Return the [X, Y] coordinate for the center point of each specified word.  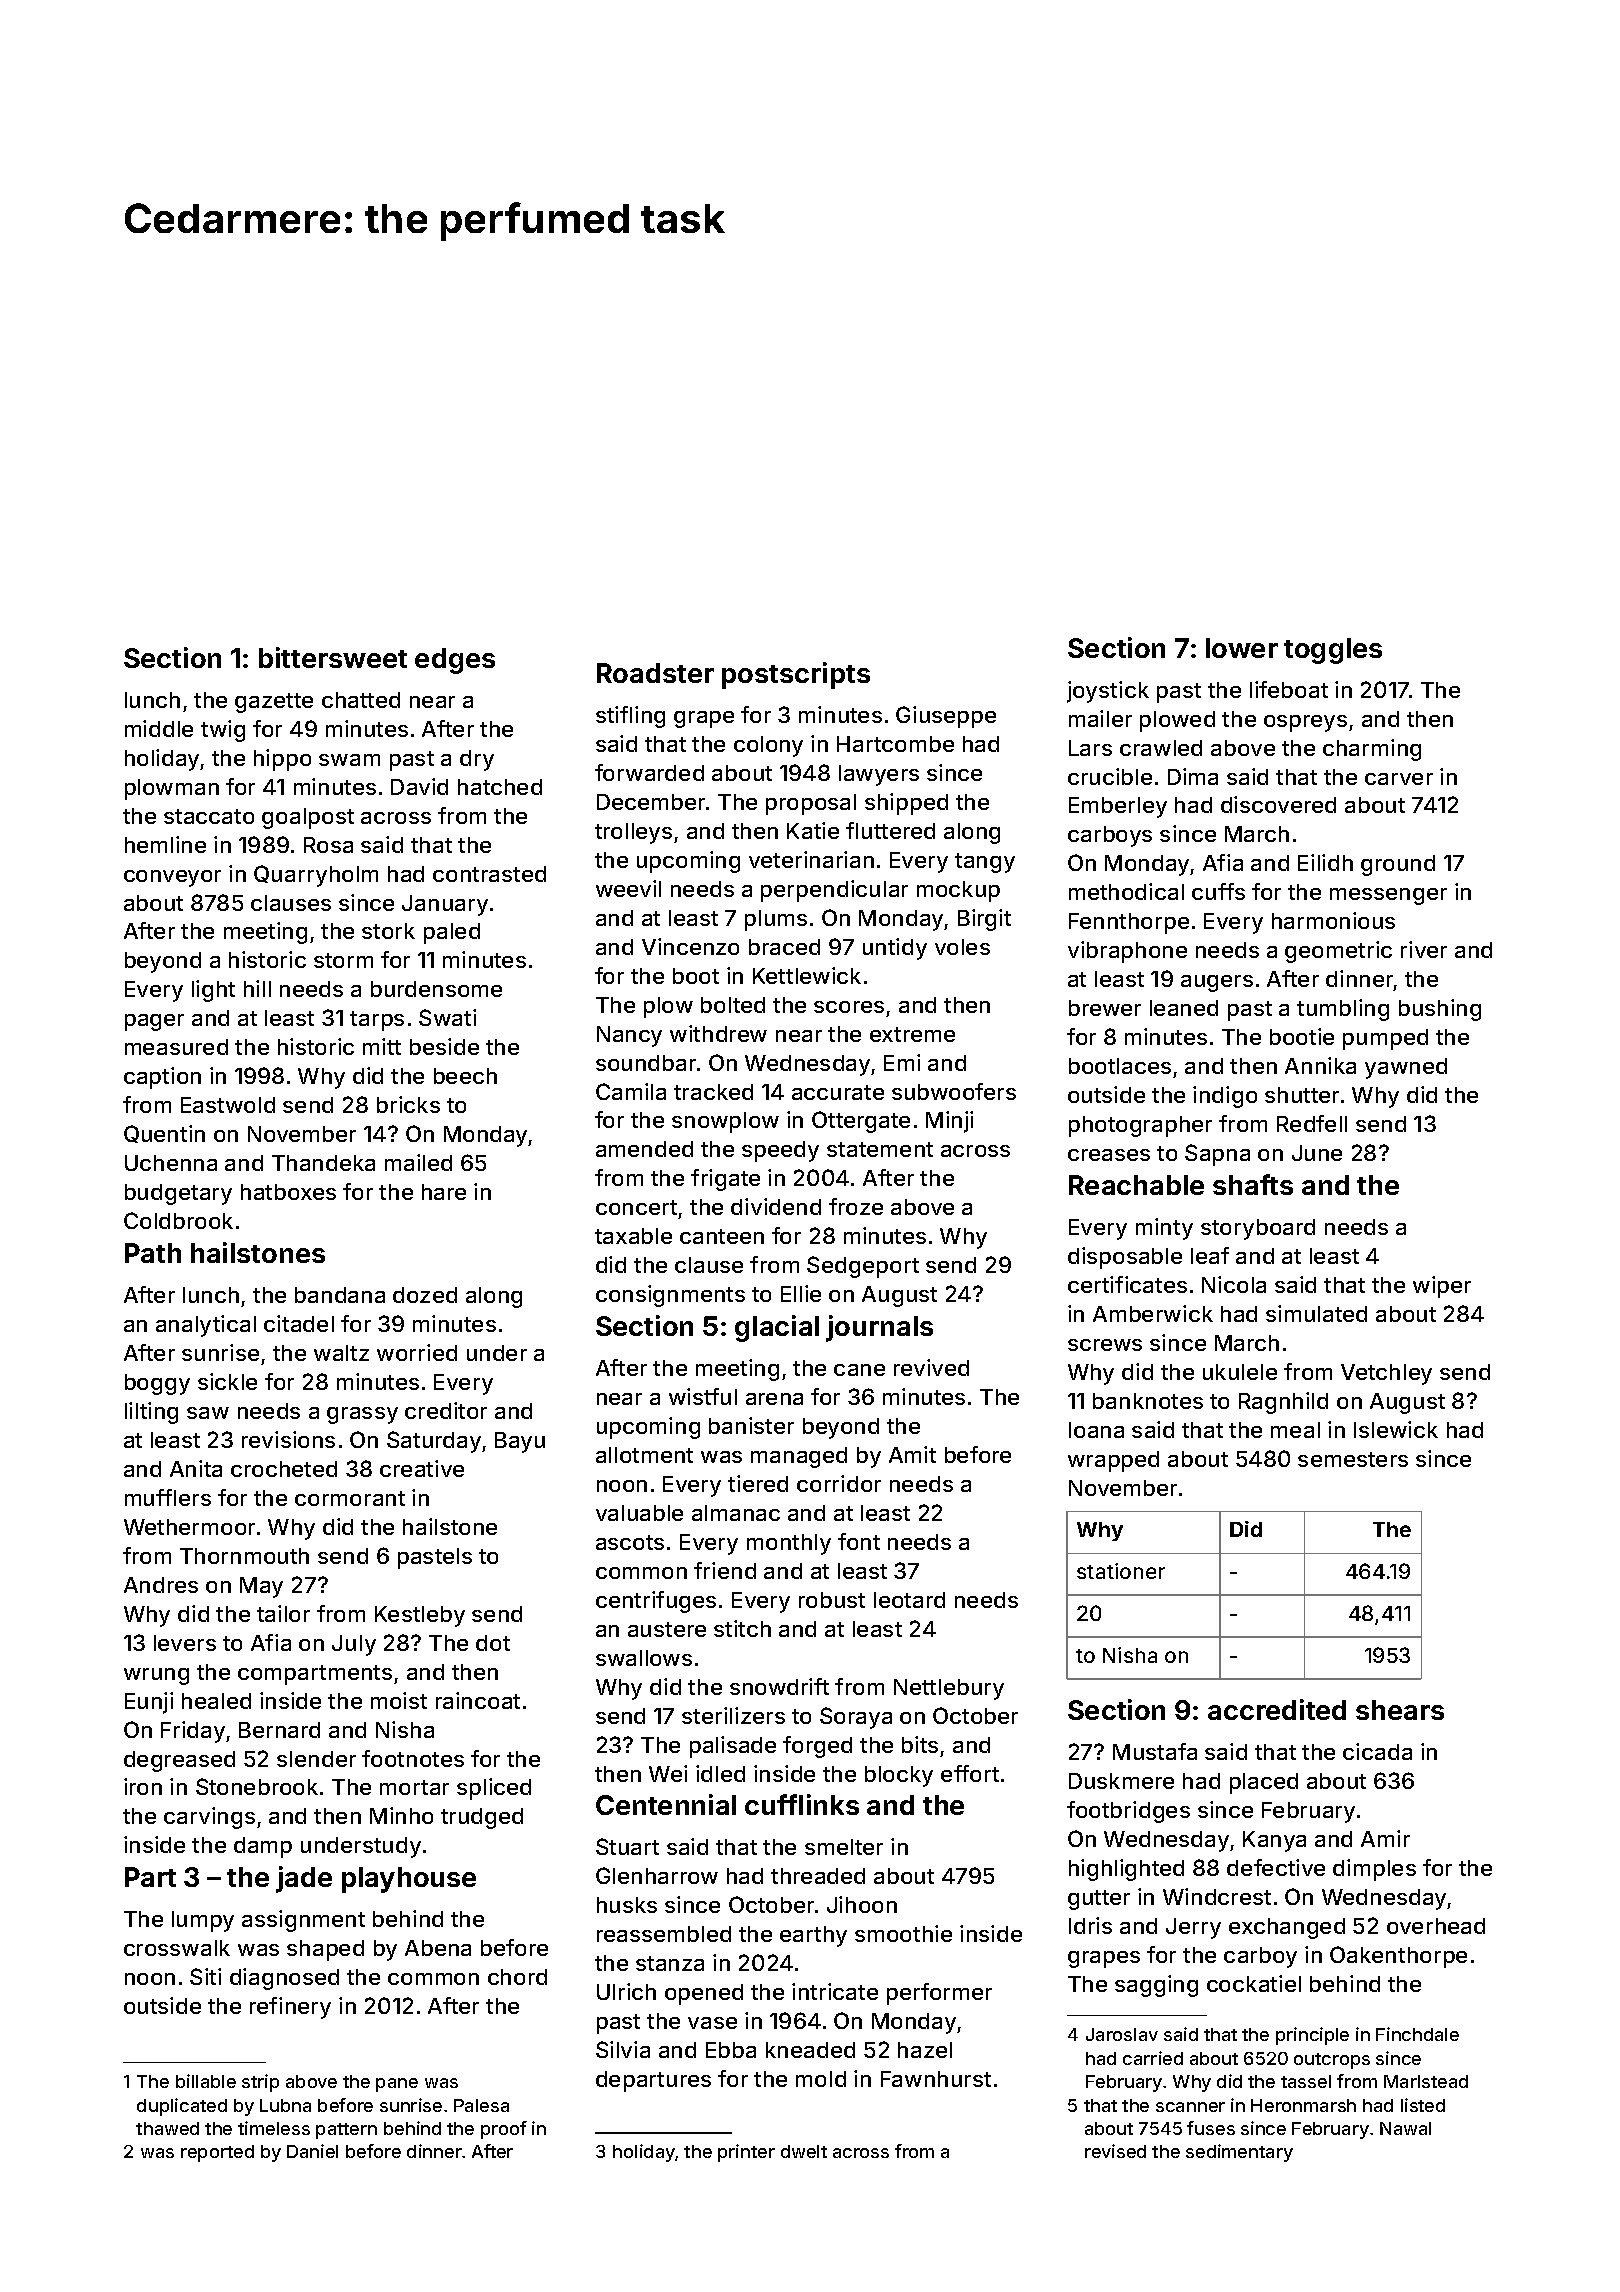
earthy [813, 1936]
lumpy [203, 1921]
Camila [631, 1091]
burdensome [436, 989]
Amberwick [1153, 1313]
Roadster [655, 673]
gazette [274, 703]
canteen [722, 1236]
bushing [1440, 1010]
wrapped [1113, 1461]
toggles [1333, 651]
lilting [151, 1413]
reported [217, 2153]
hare [444, 1192]
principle [1312, 2036]
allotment [644, 1455]
